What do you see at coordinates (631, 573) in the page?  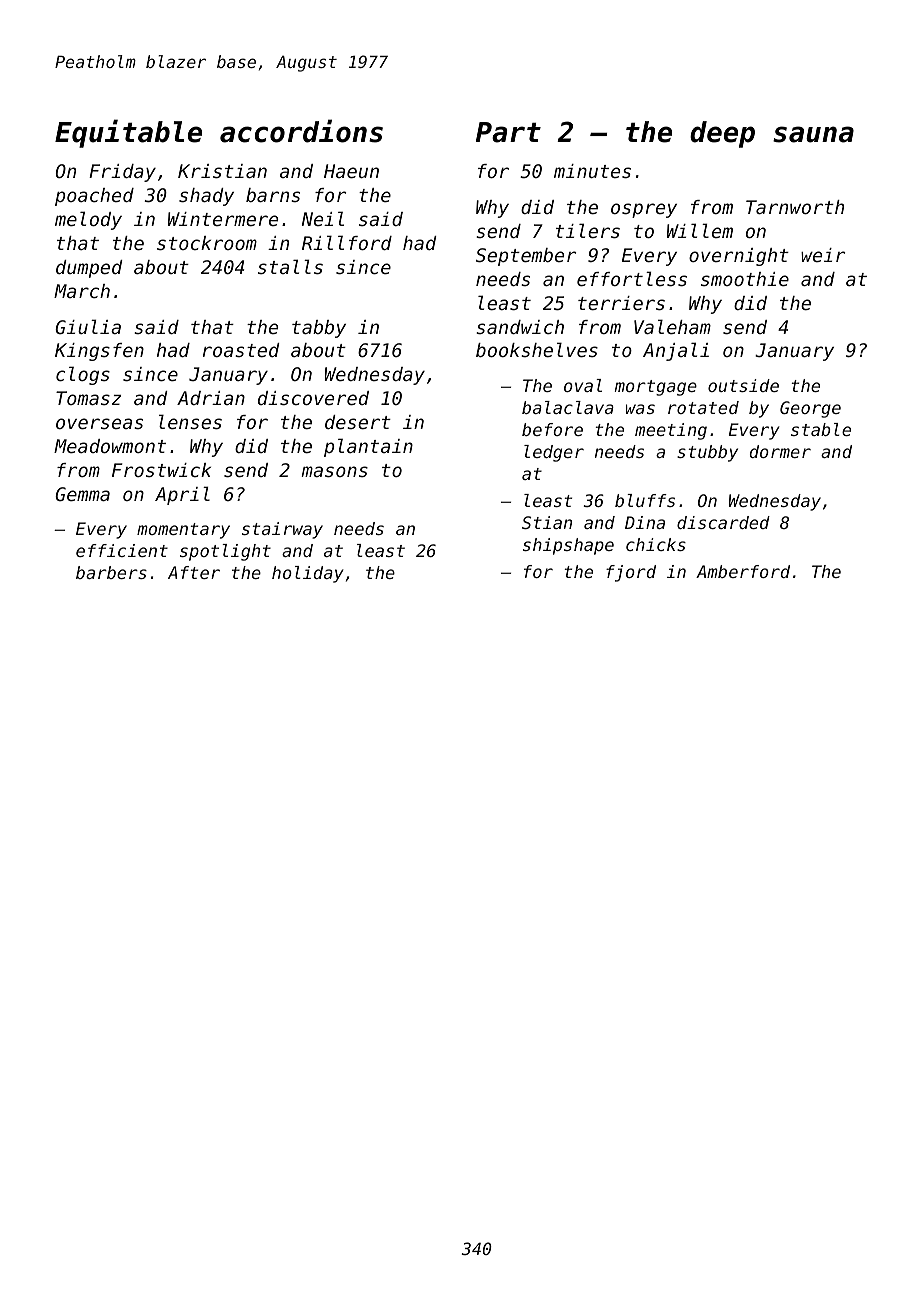 I see `fjord` at bounding box center [631, 573].
